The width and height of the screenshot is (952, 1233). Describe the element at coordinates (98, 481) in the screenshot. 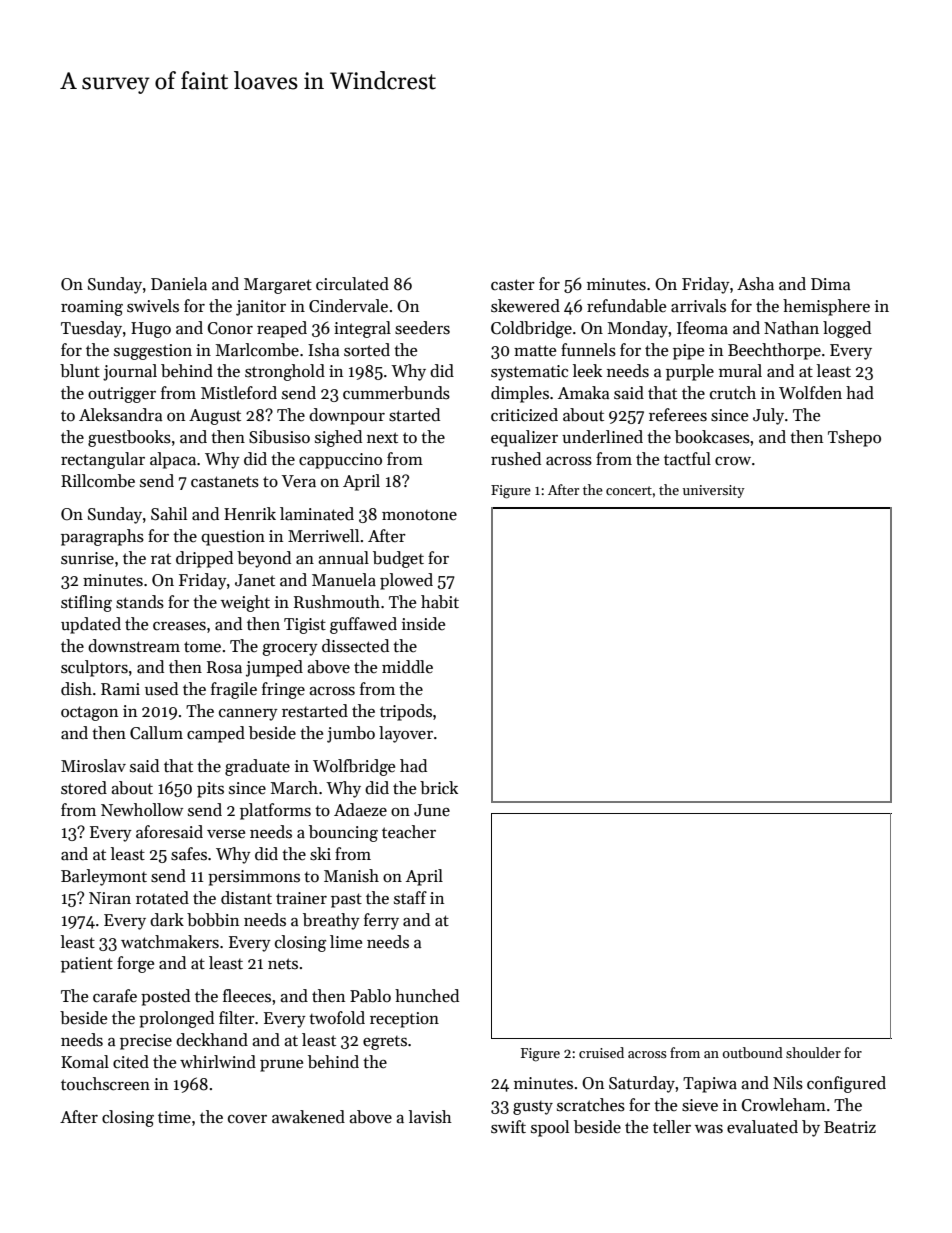

I see `Rillcombe` at that location.
